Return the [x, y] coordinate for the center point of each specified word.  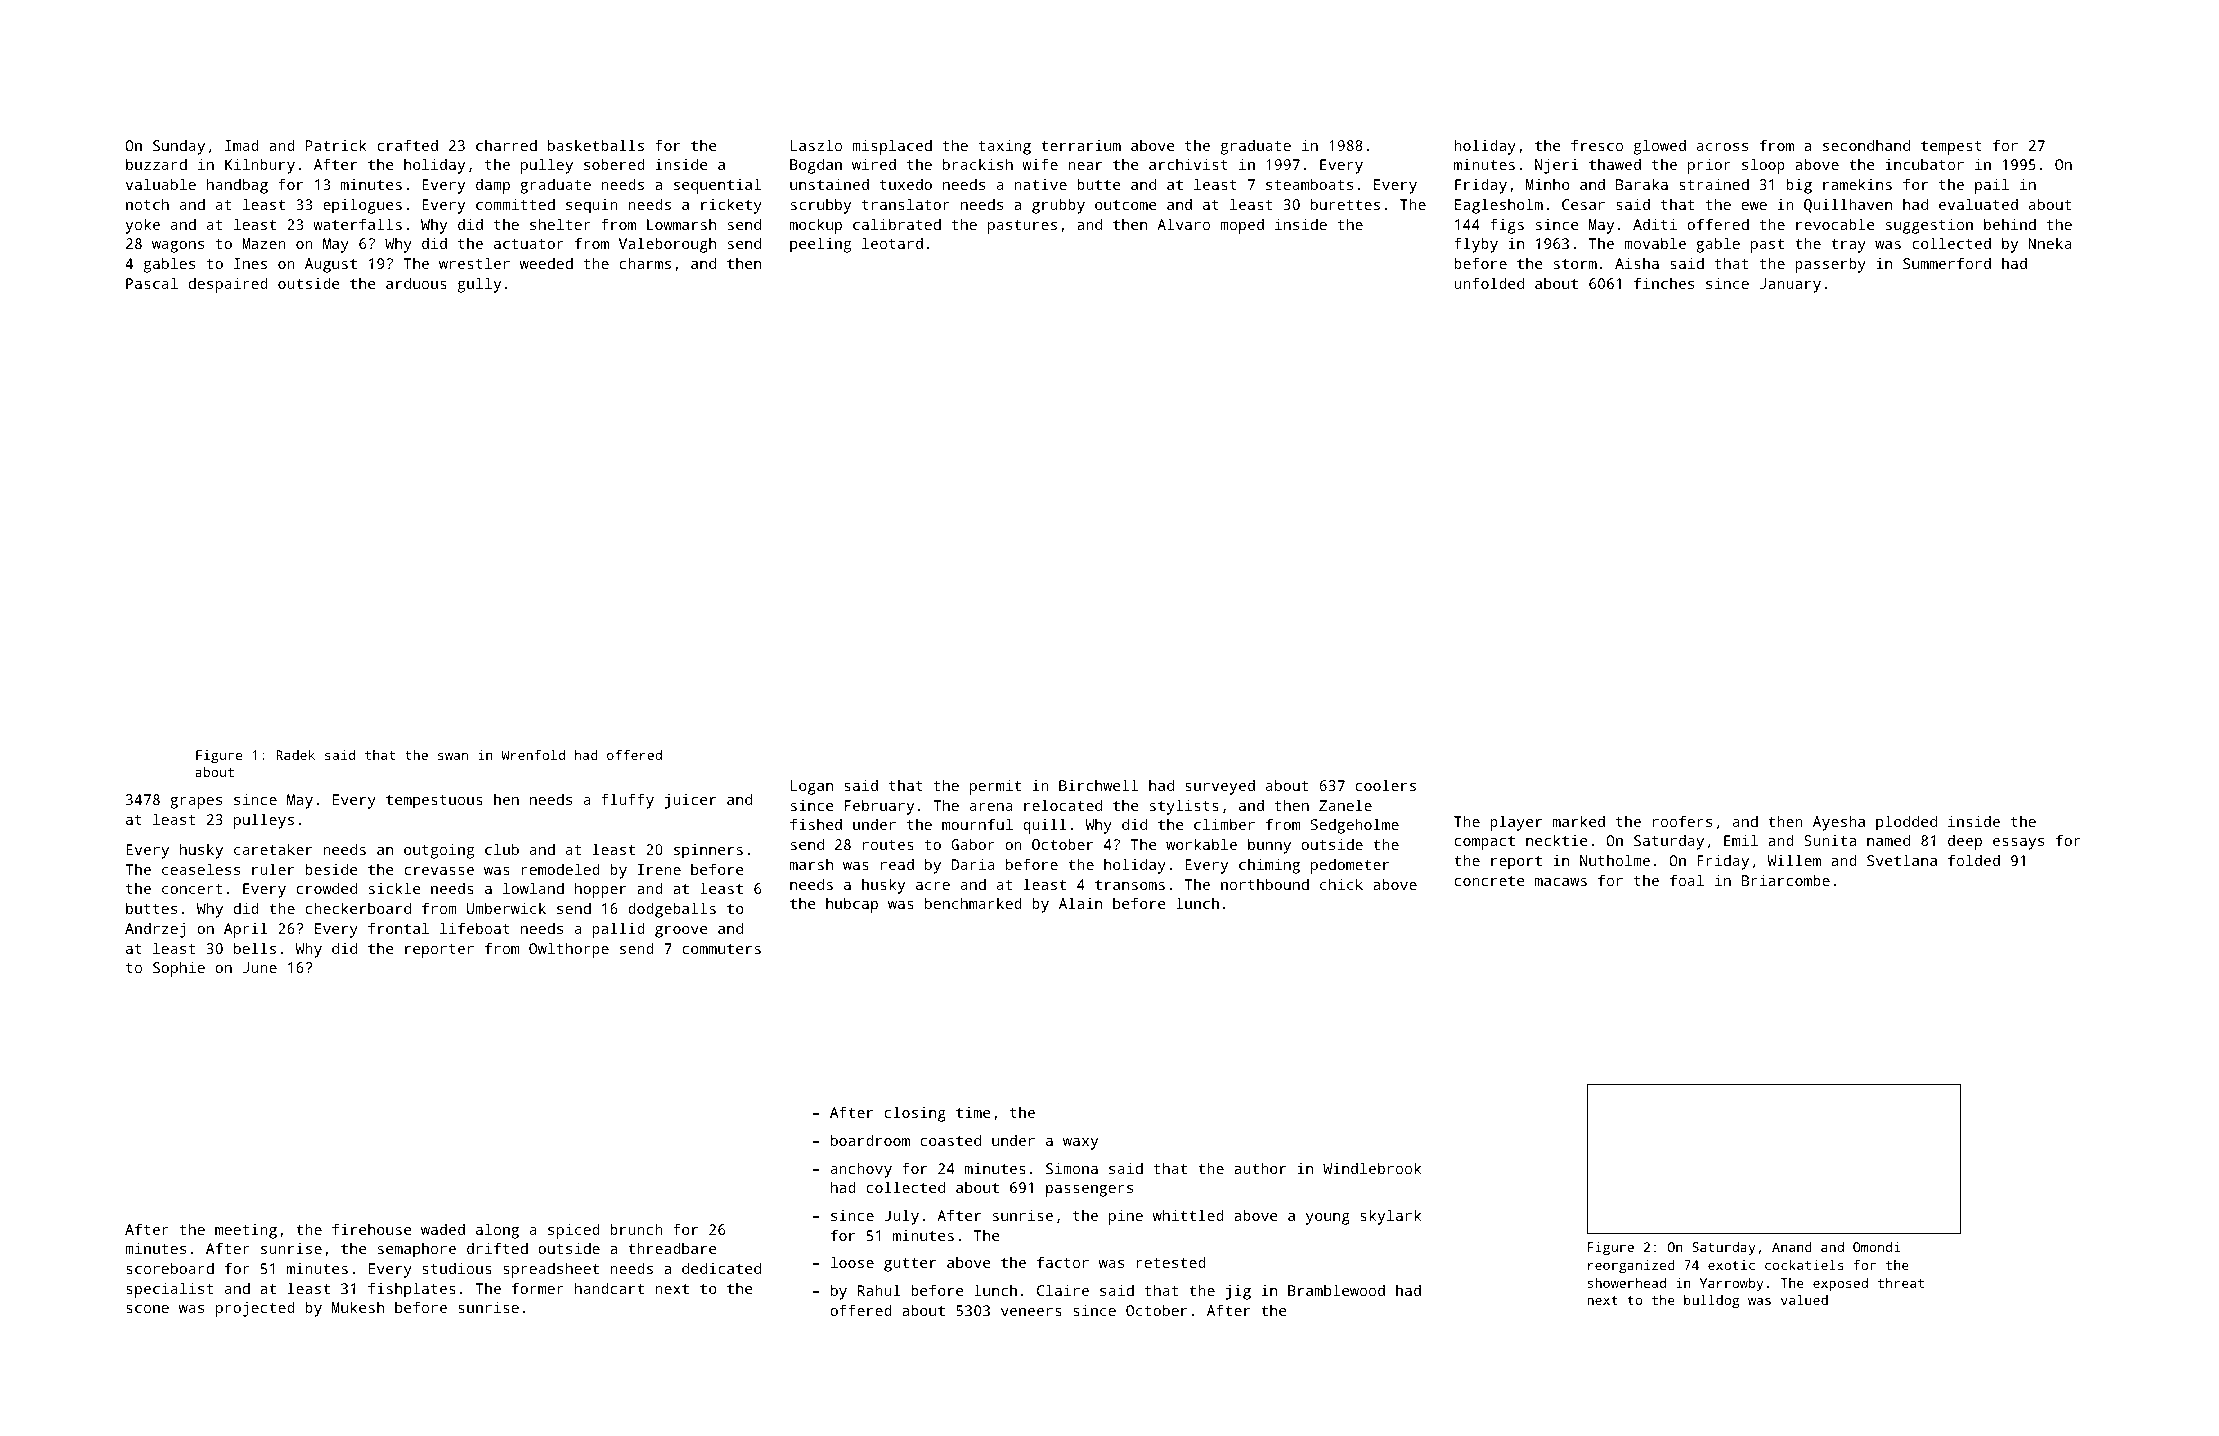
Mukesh [358, 1307]
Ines [250, 263]
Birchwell [1098, 785]
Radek [295, 755]
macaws [1561, 882]
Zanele [1345, 805]
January [1790, 285]
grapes [196, 803]
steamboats [1309, 184]
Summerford [1947, 263]
